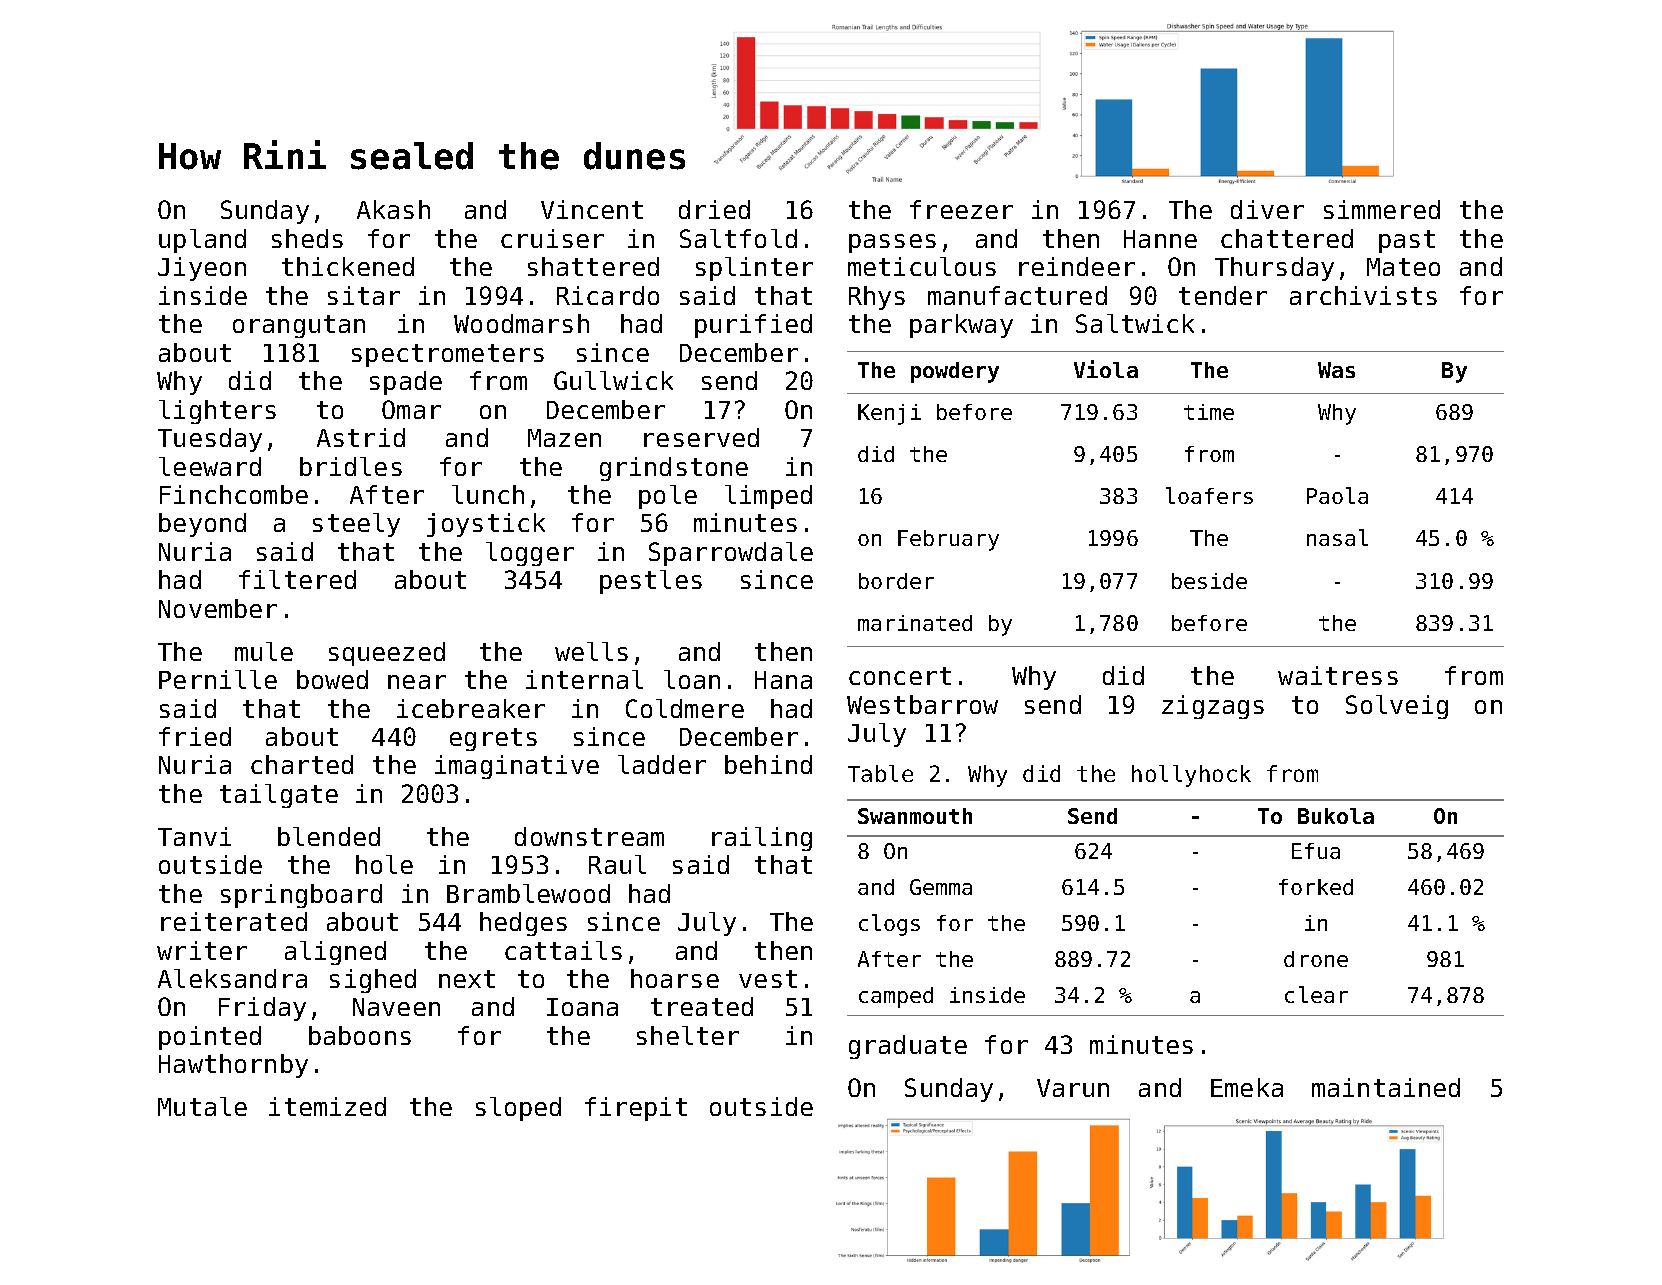  Describe the element at coordinates (754, 269) in the image. I see `splinter` at that location.
